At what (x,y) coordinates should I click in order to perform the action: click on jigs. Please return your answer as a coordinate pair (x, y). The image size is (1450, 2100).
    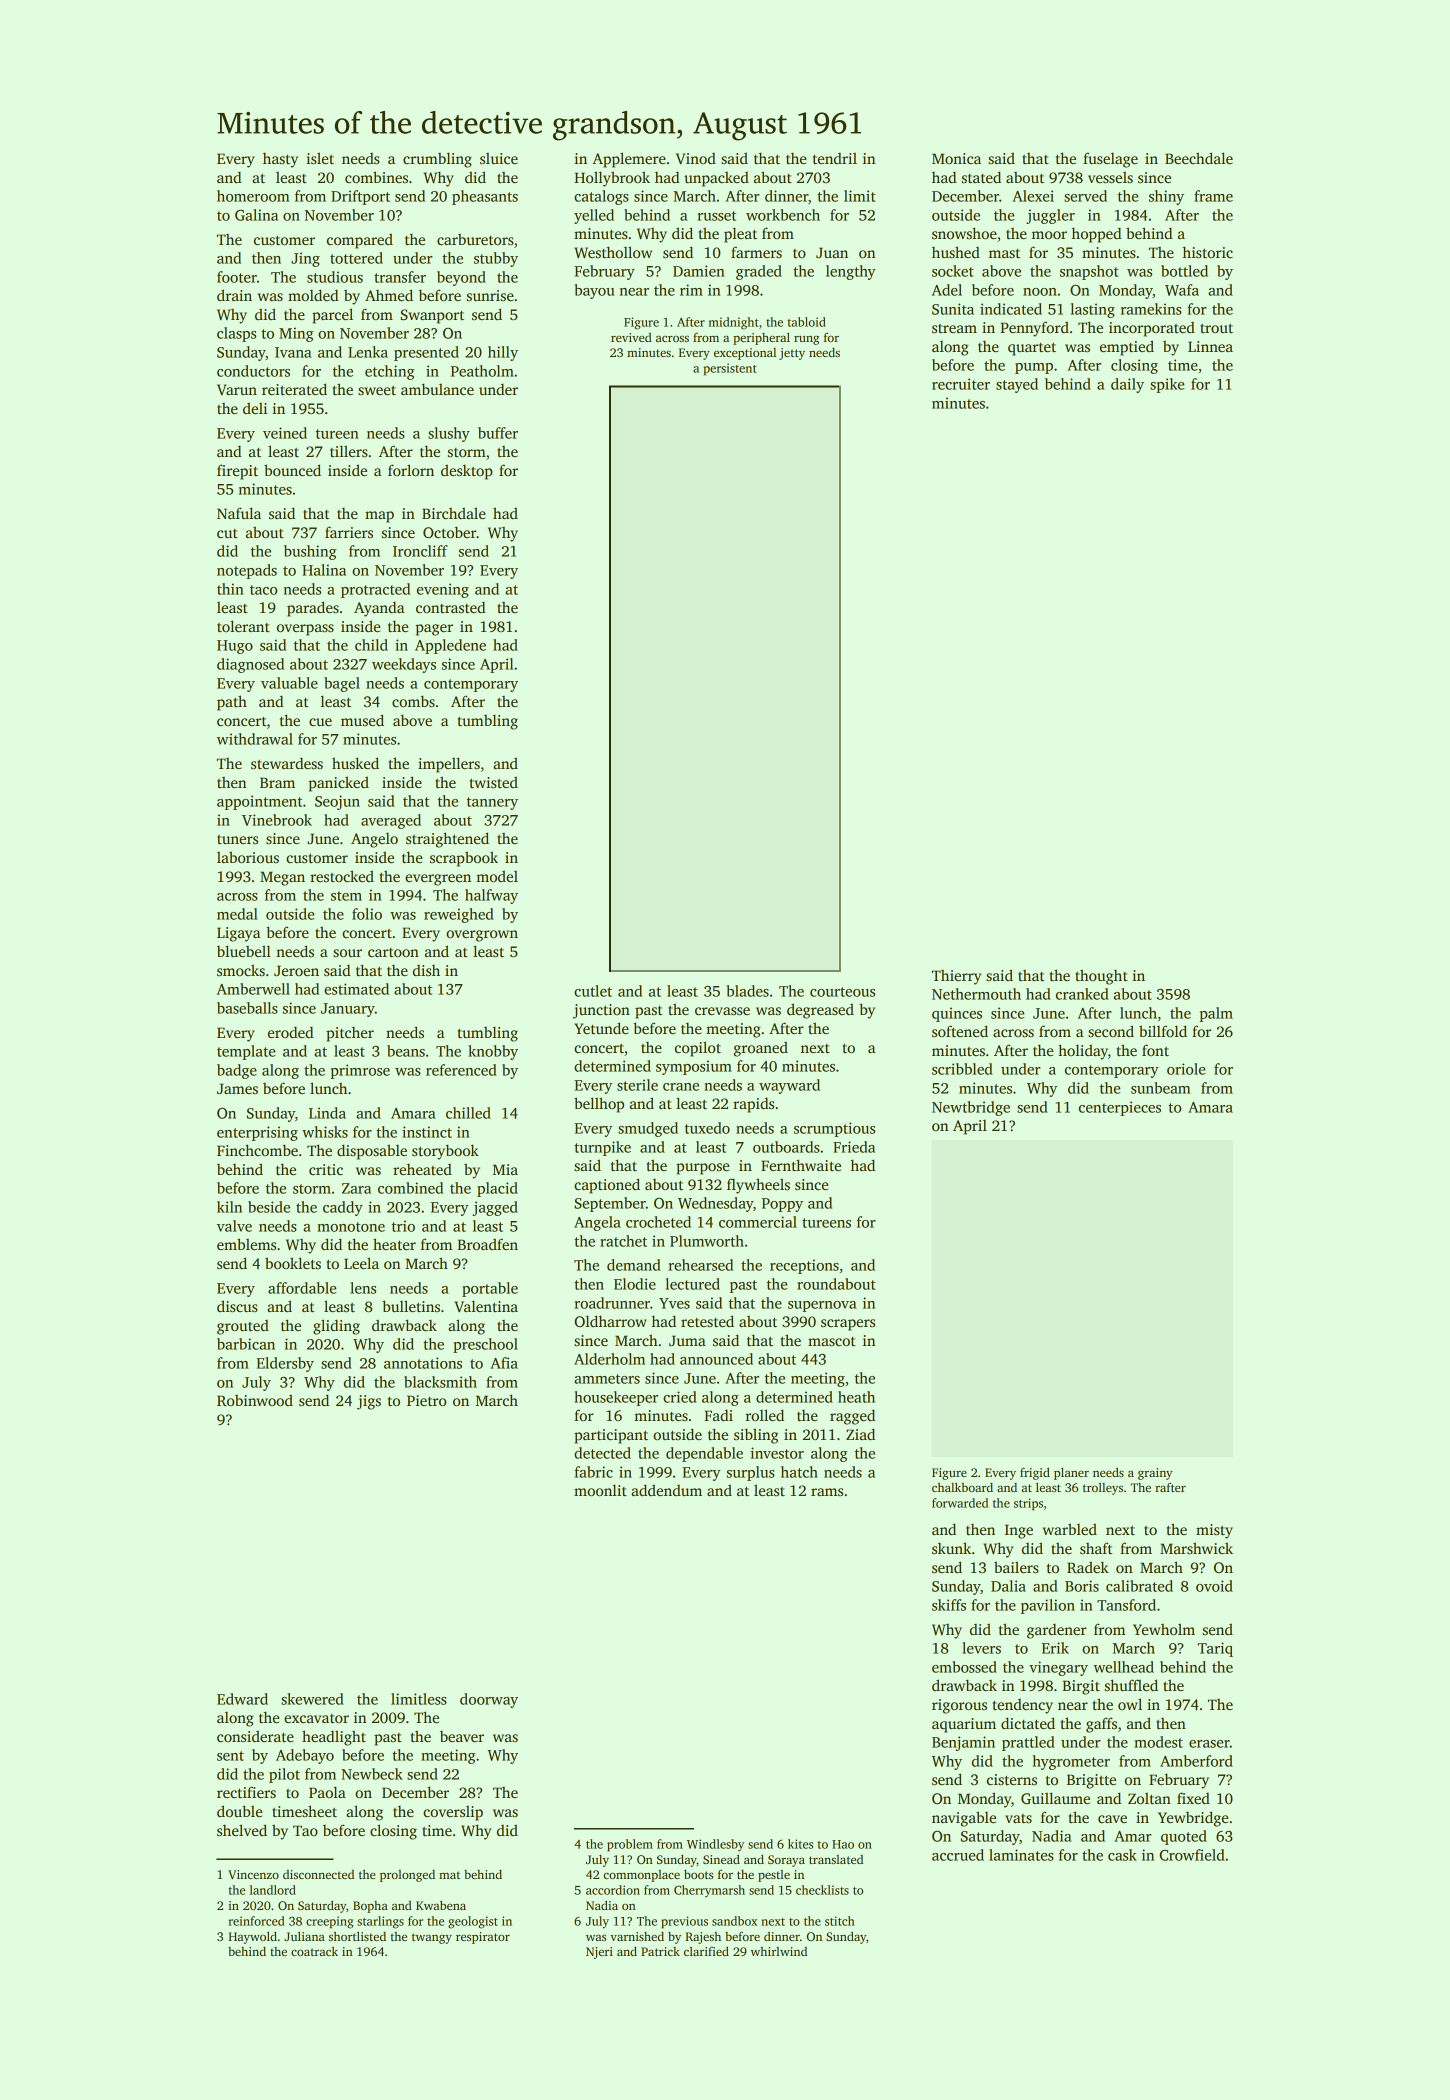
    Looking at the image, I should click on (369, 1402).
